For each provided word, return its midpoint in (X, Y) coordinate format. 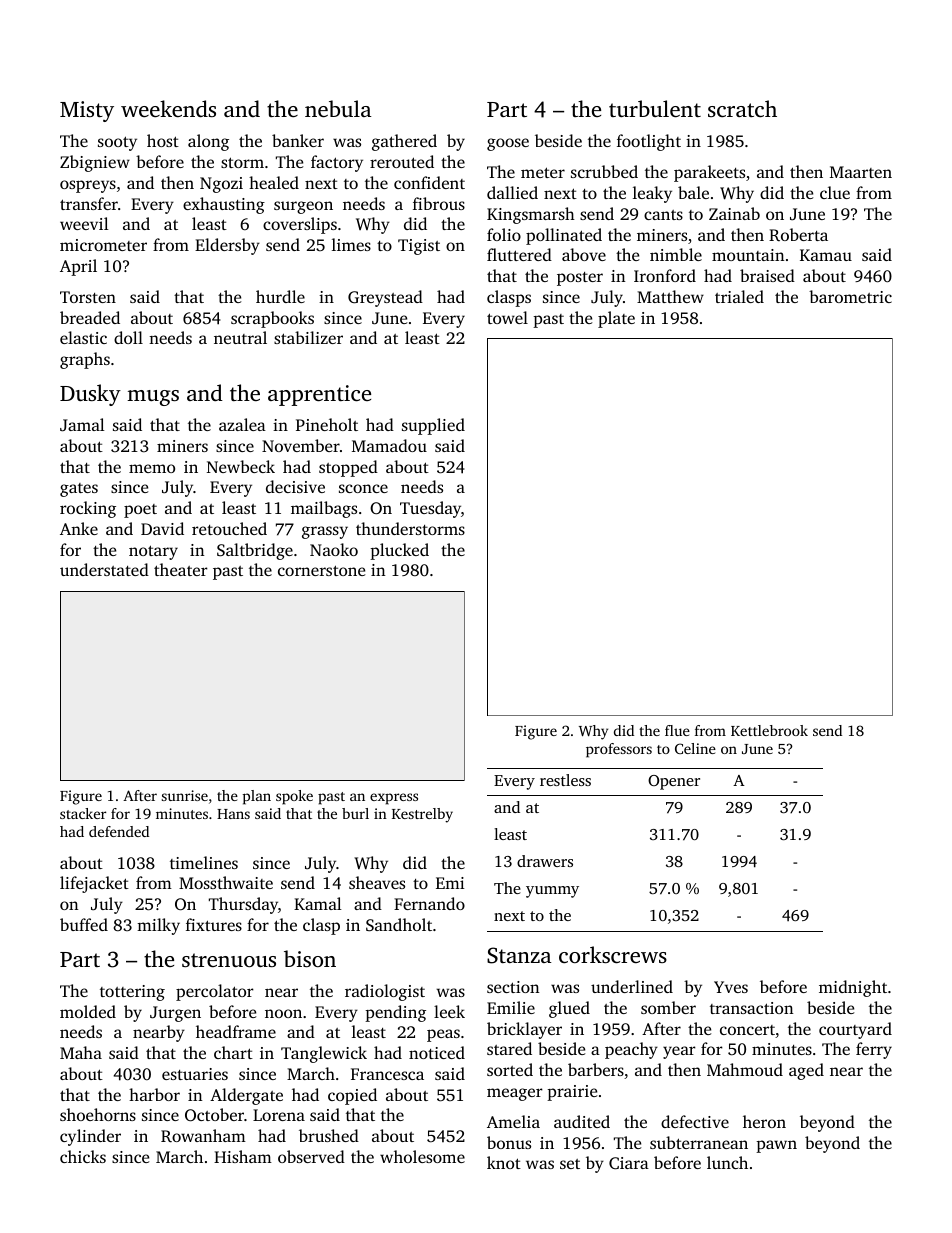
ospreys (88, 186)
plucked (399, 551)
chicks (83, 1156)
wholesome (422, 1156)
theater (181, 569)
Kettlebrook (769, 730)
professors (619, 750)
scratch (742, 108)
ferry (874, 1050)
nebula (338, 108)
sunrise (185, 795)
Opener (674, 782)
